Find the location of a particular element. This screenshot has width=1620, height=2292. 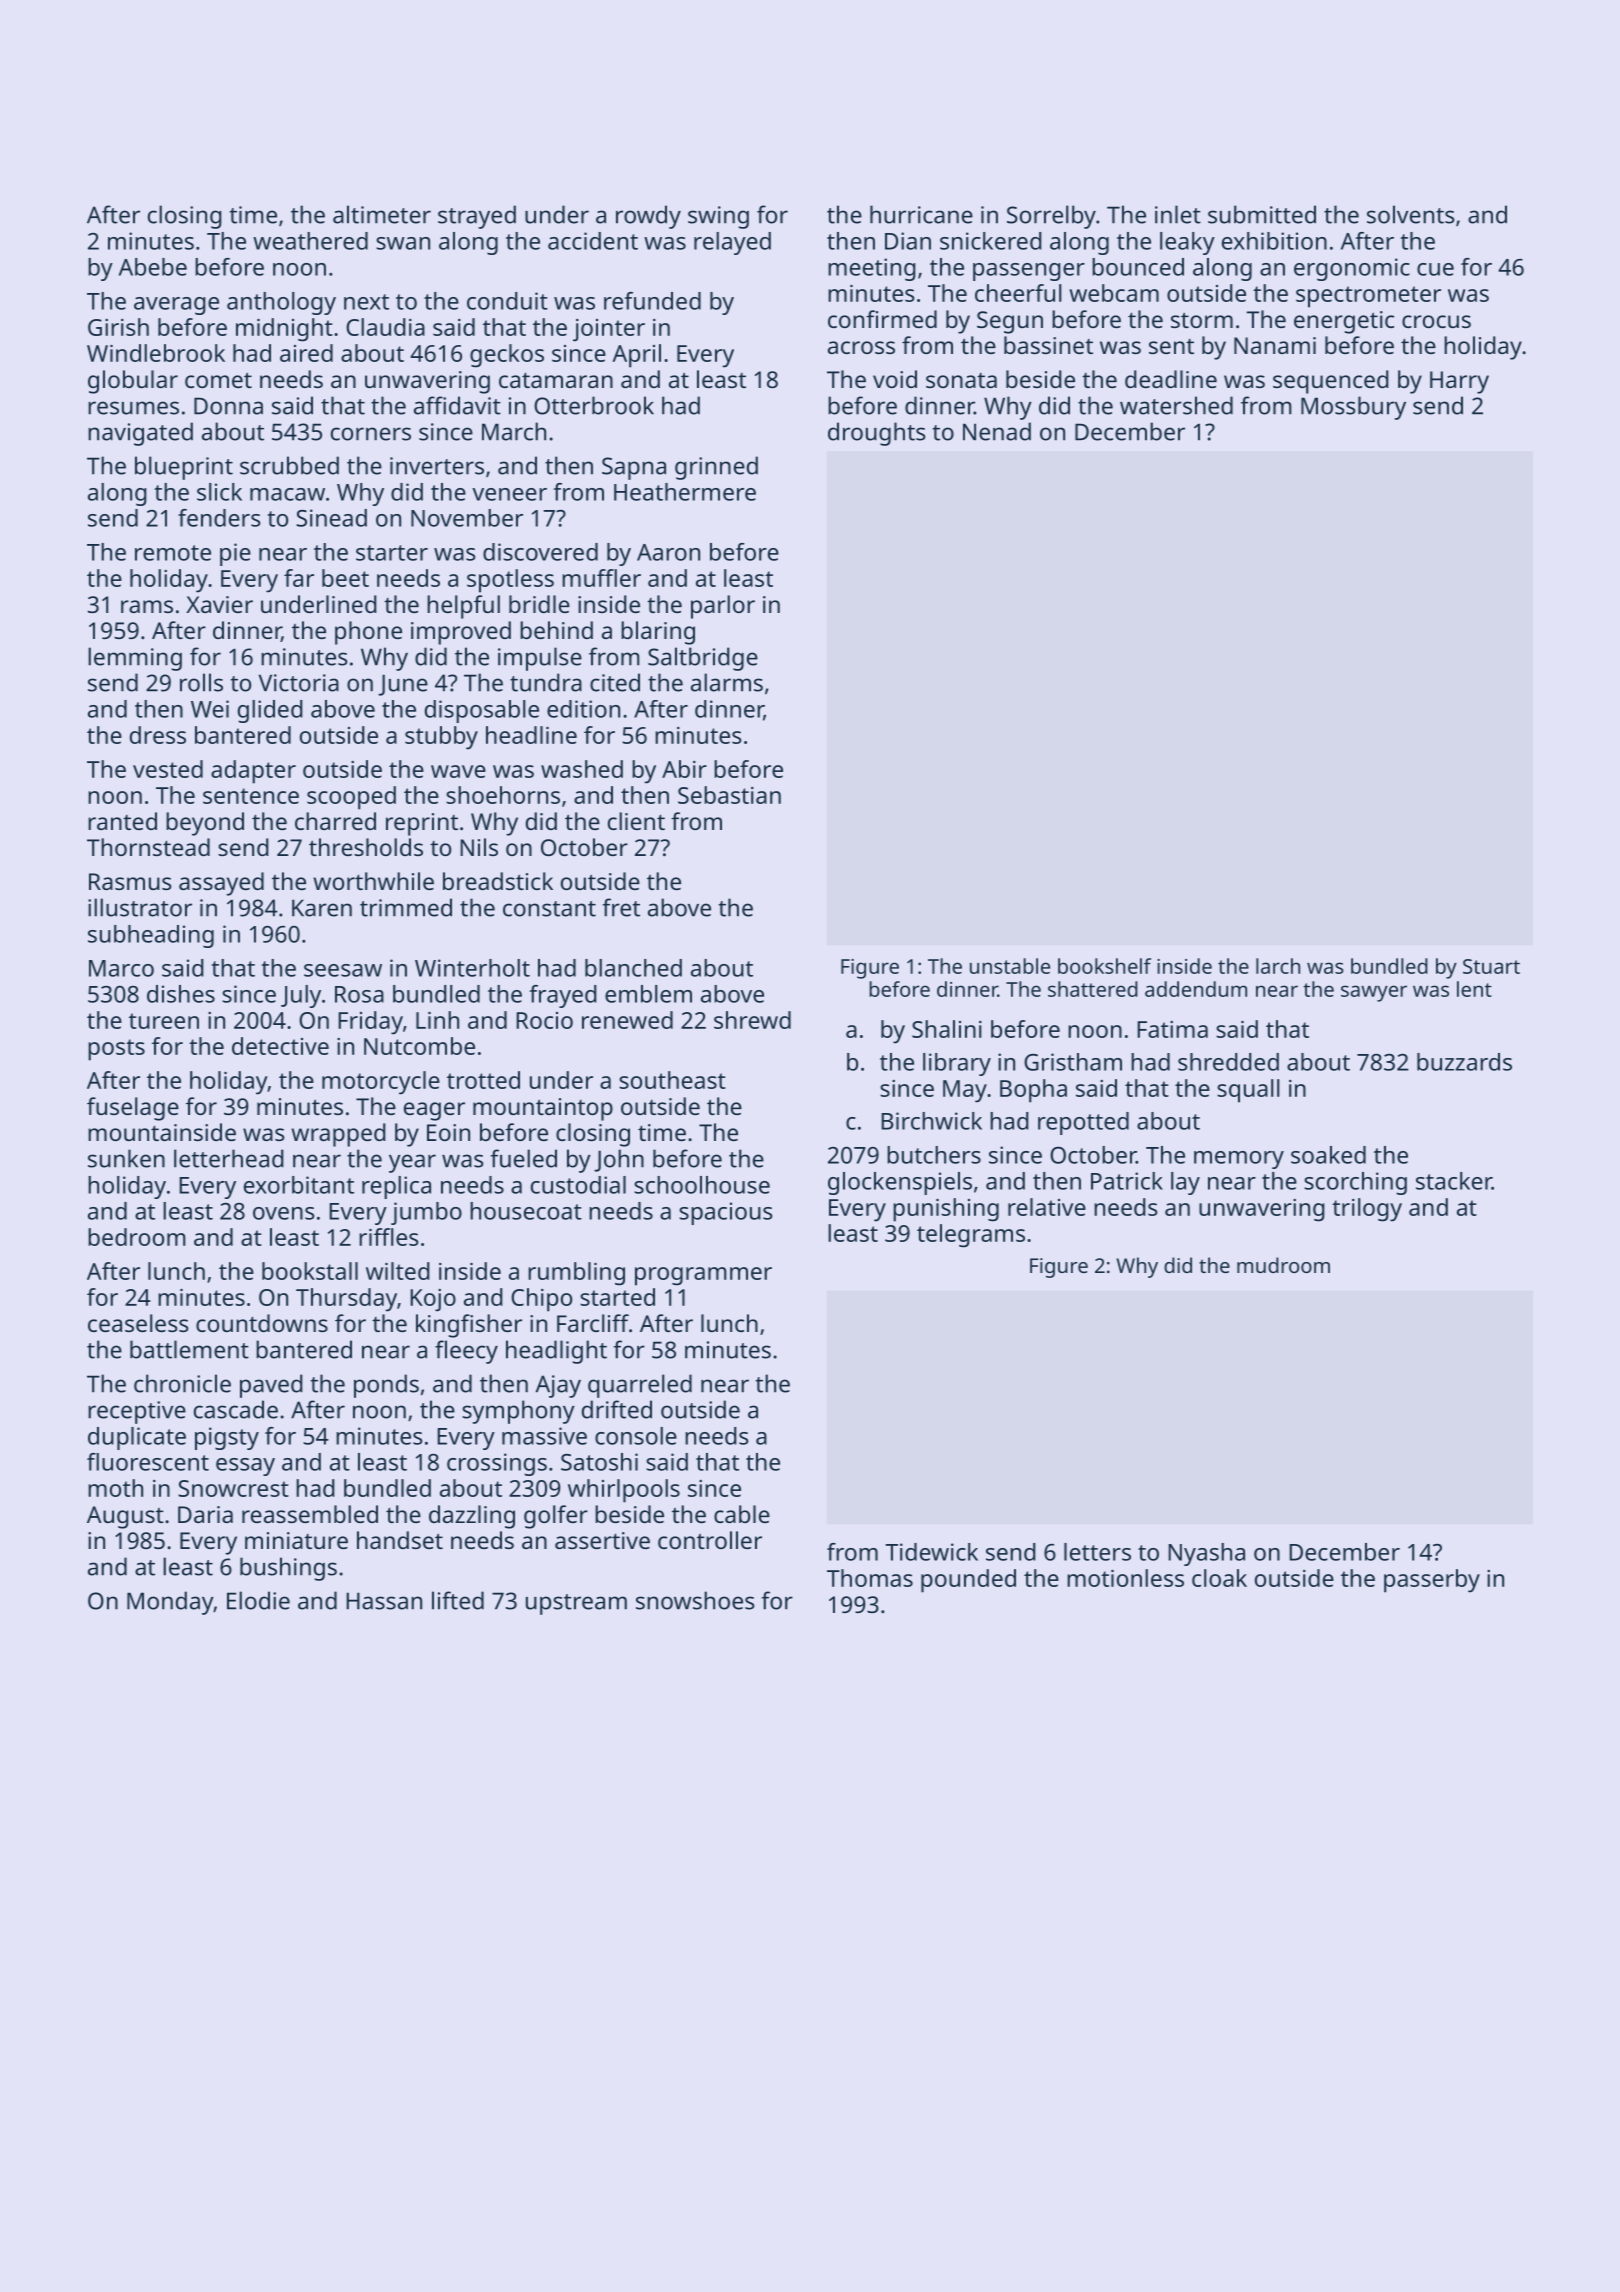

stacker is located at coordinates (1454, 1181).
